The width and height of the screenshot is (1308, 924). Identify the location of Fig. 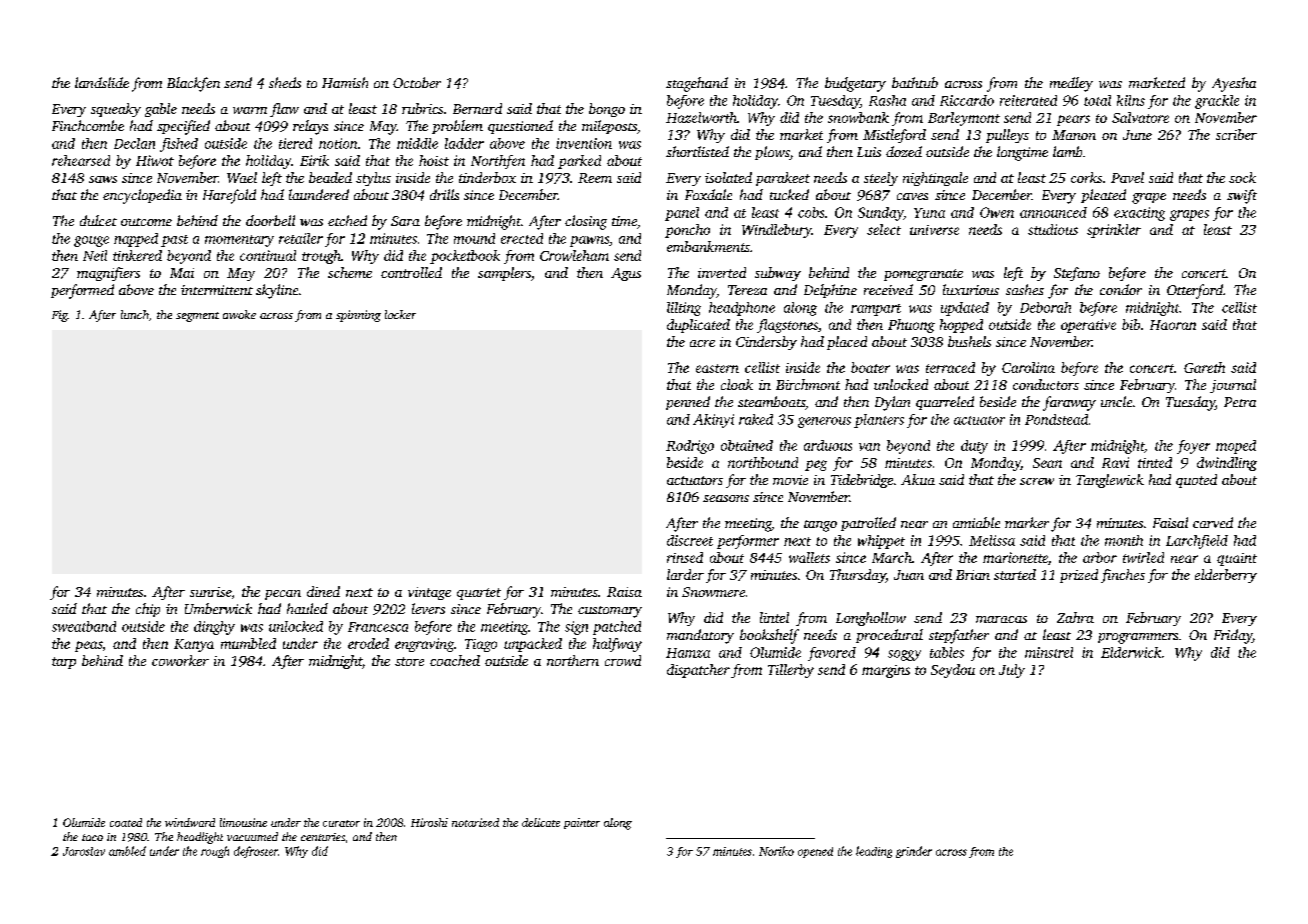
(60, 316).
